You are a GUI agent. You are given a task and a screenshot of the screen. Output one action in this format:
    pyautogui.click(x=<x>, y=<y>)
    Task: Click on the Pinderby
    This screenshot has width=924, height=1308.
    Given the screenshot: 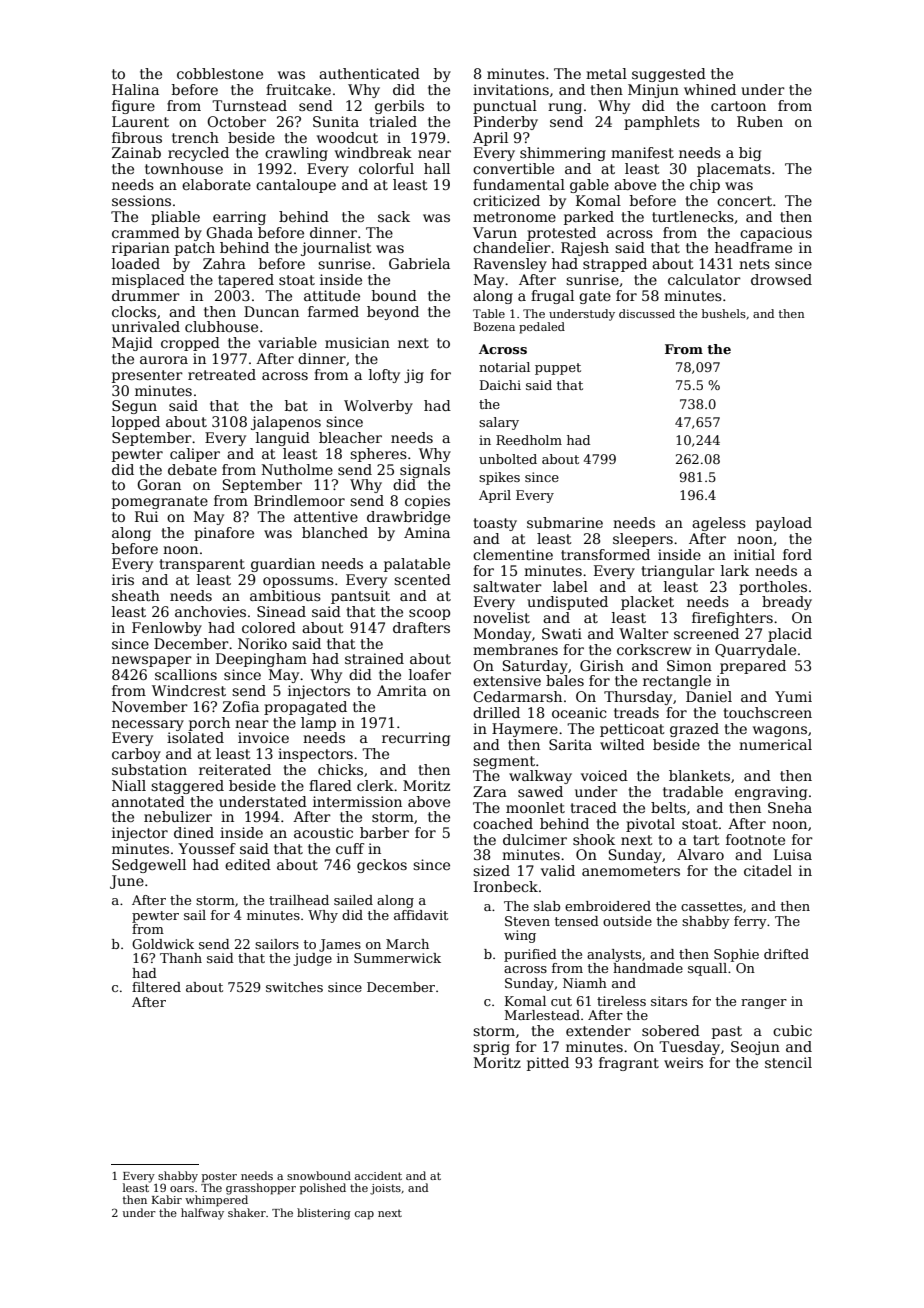 What is the action you would take?
    pyautogui.click(x=506, y=123)
